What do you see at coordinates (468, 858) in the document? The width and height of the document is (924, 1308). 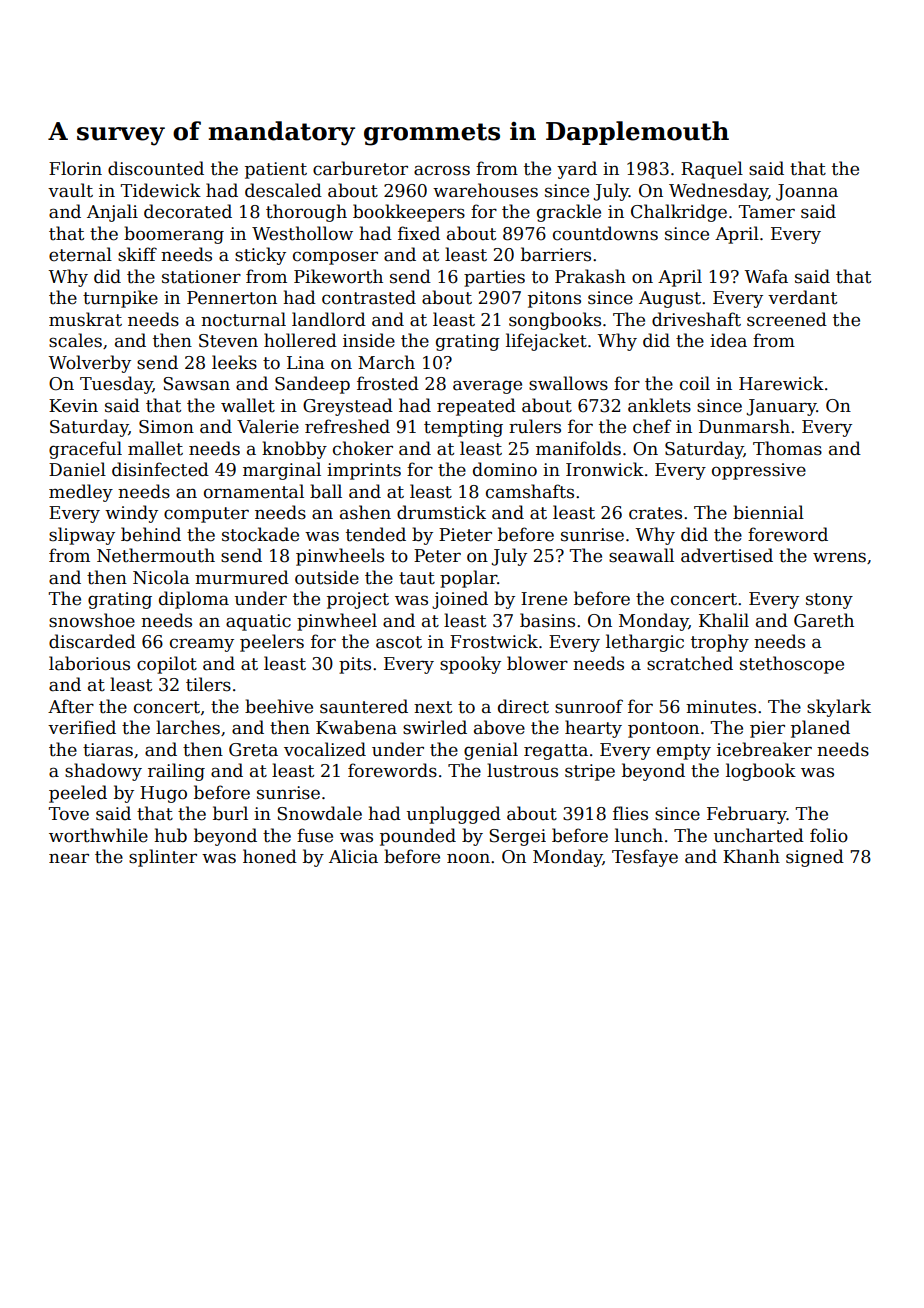 I see `noon` at bounding box center [468, 858].
